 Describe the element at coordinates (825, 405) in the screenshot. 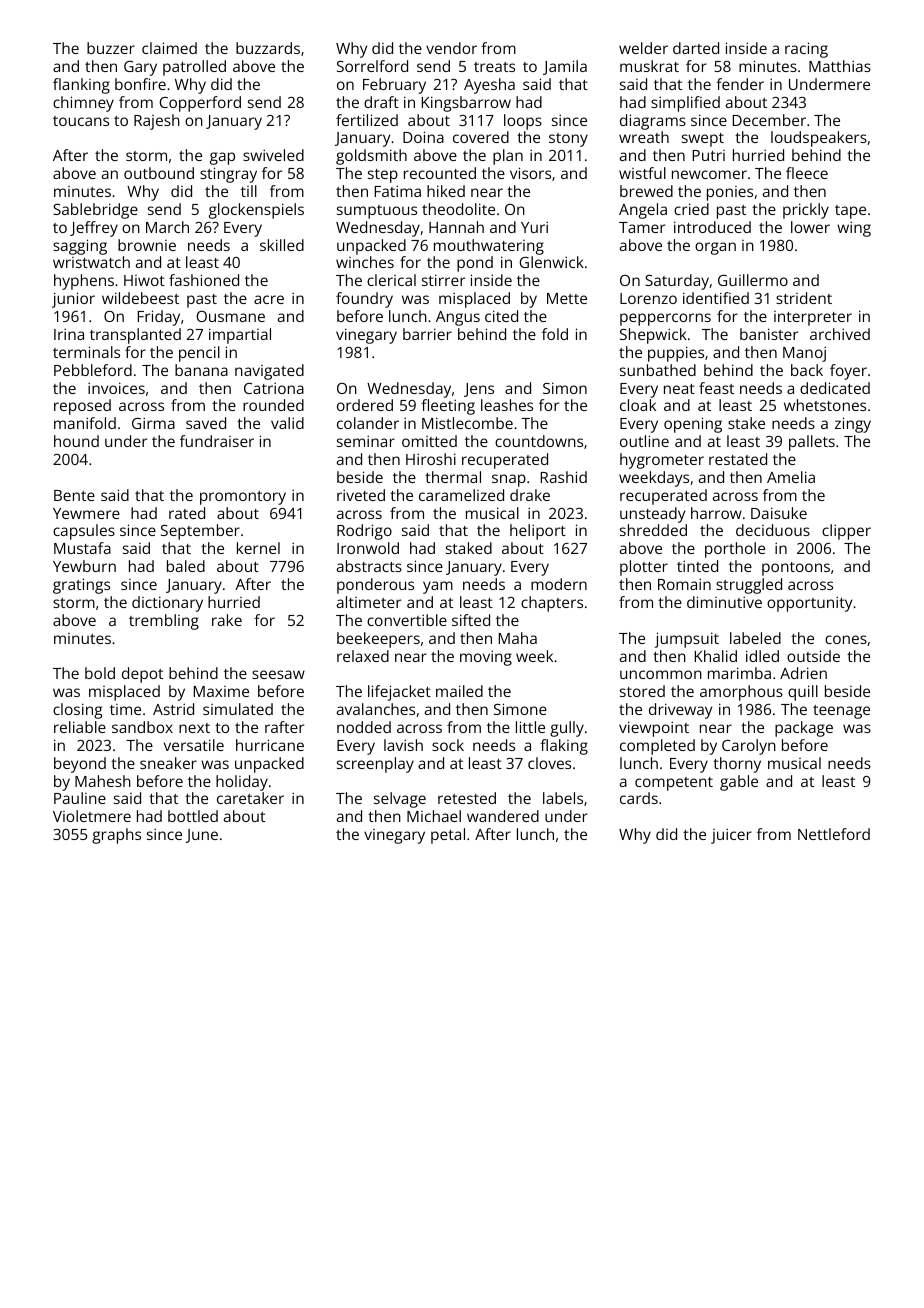

I see `whetstones` at that location.
